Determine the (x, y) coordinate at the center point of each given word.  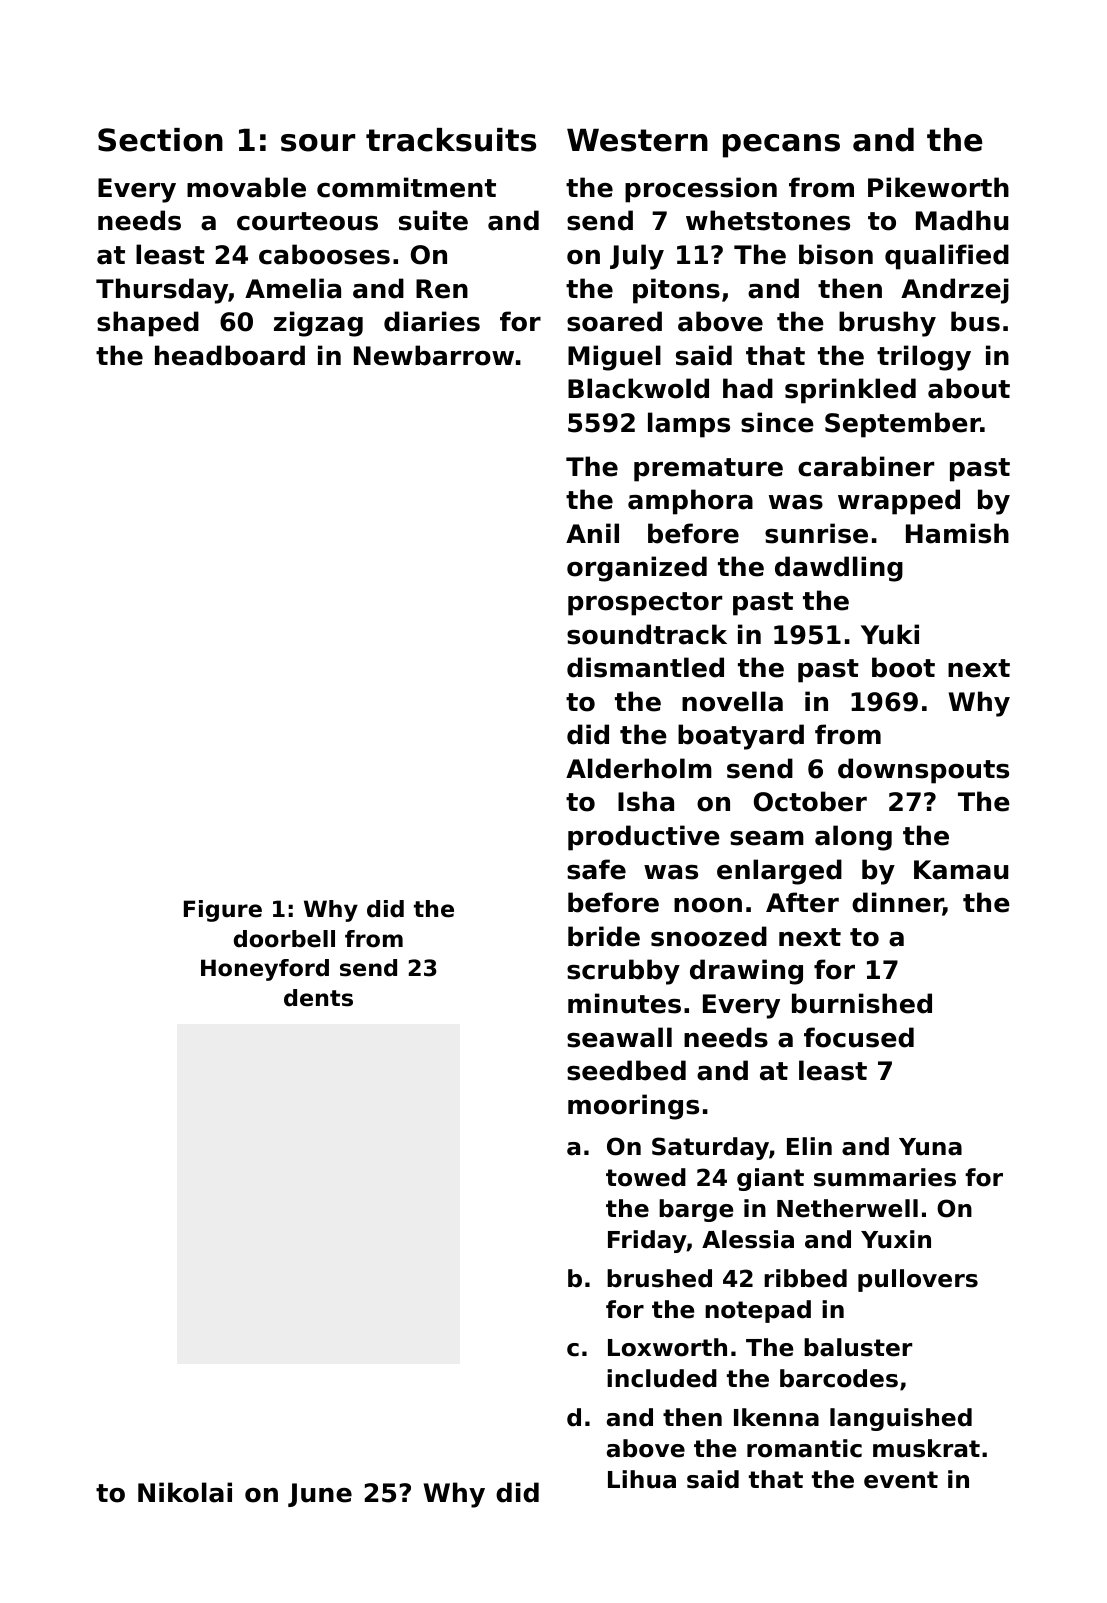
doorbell (284, 939)
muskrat (926, 1448)
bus (975, 321)
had (748, 388)
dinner (897, 904)
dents (318, 998)
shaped (148, 324)
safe (596, 869)
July (637, 257)
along (853, 838)
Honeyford (265, 970)
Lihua (642, 1479)
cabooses (324, 254)
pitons (676, 291)
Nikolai (185, 1492)
